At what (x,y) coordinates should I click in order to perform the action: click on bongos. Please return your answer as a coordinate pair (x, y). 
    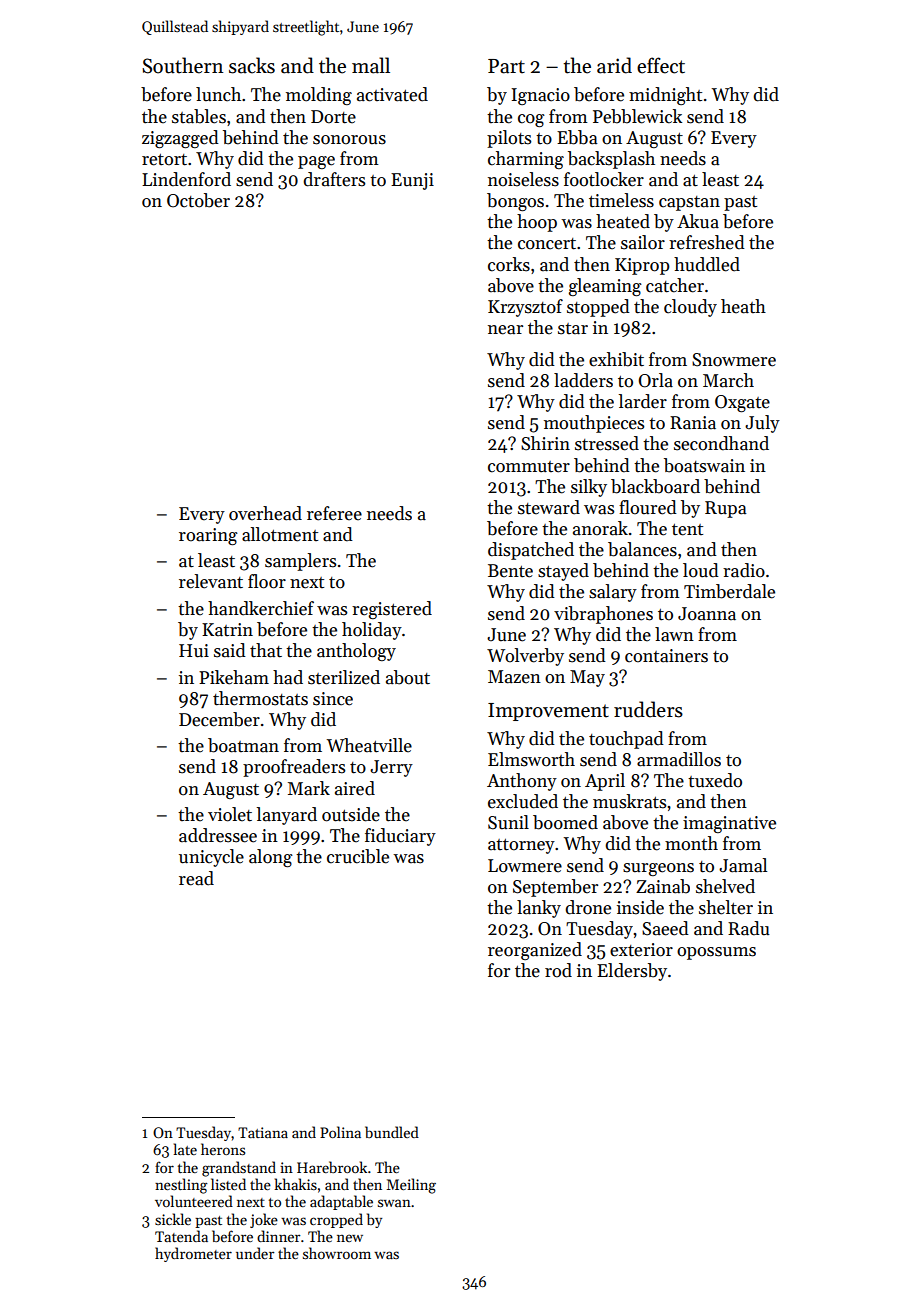
    Looking at the image, I should click on (515, 202).
